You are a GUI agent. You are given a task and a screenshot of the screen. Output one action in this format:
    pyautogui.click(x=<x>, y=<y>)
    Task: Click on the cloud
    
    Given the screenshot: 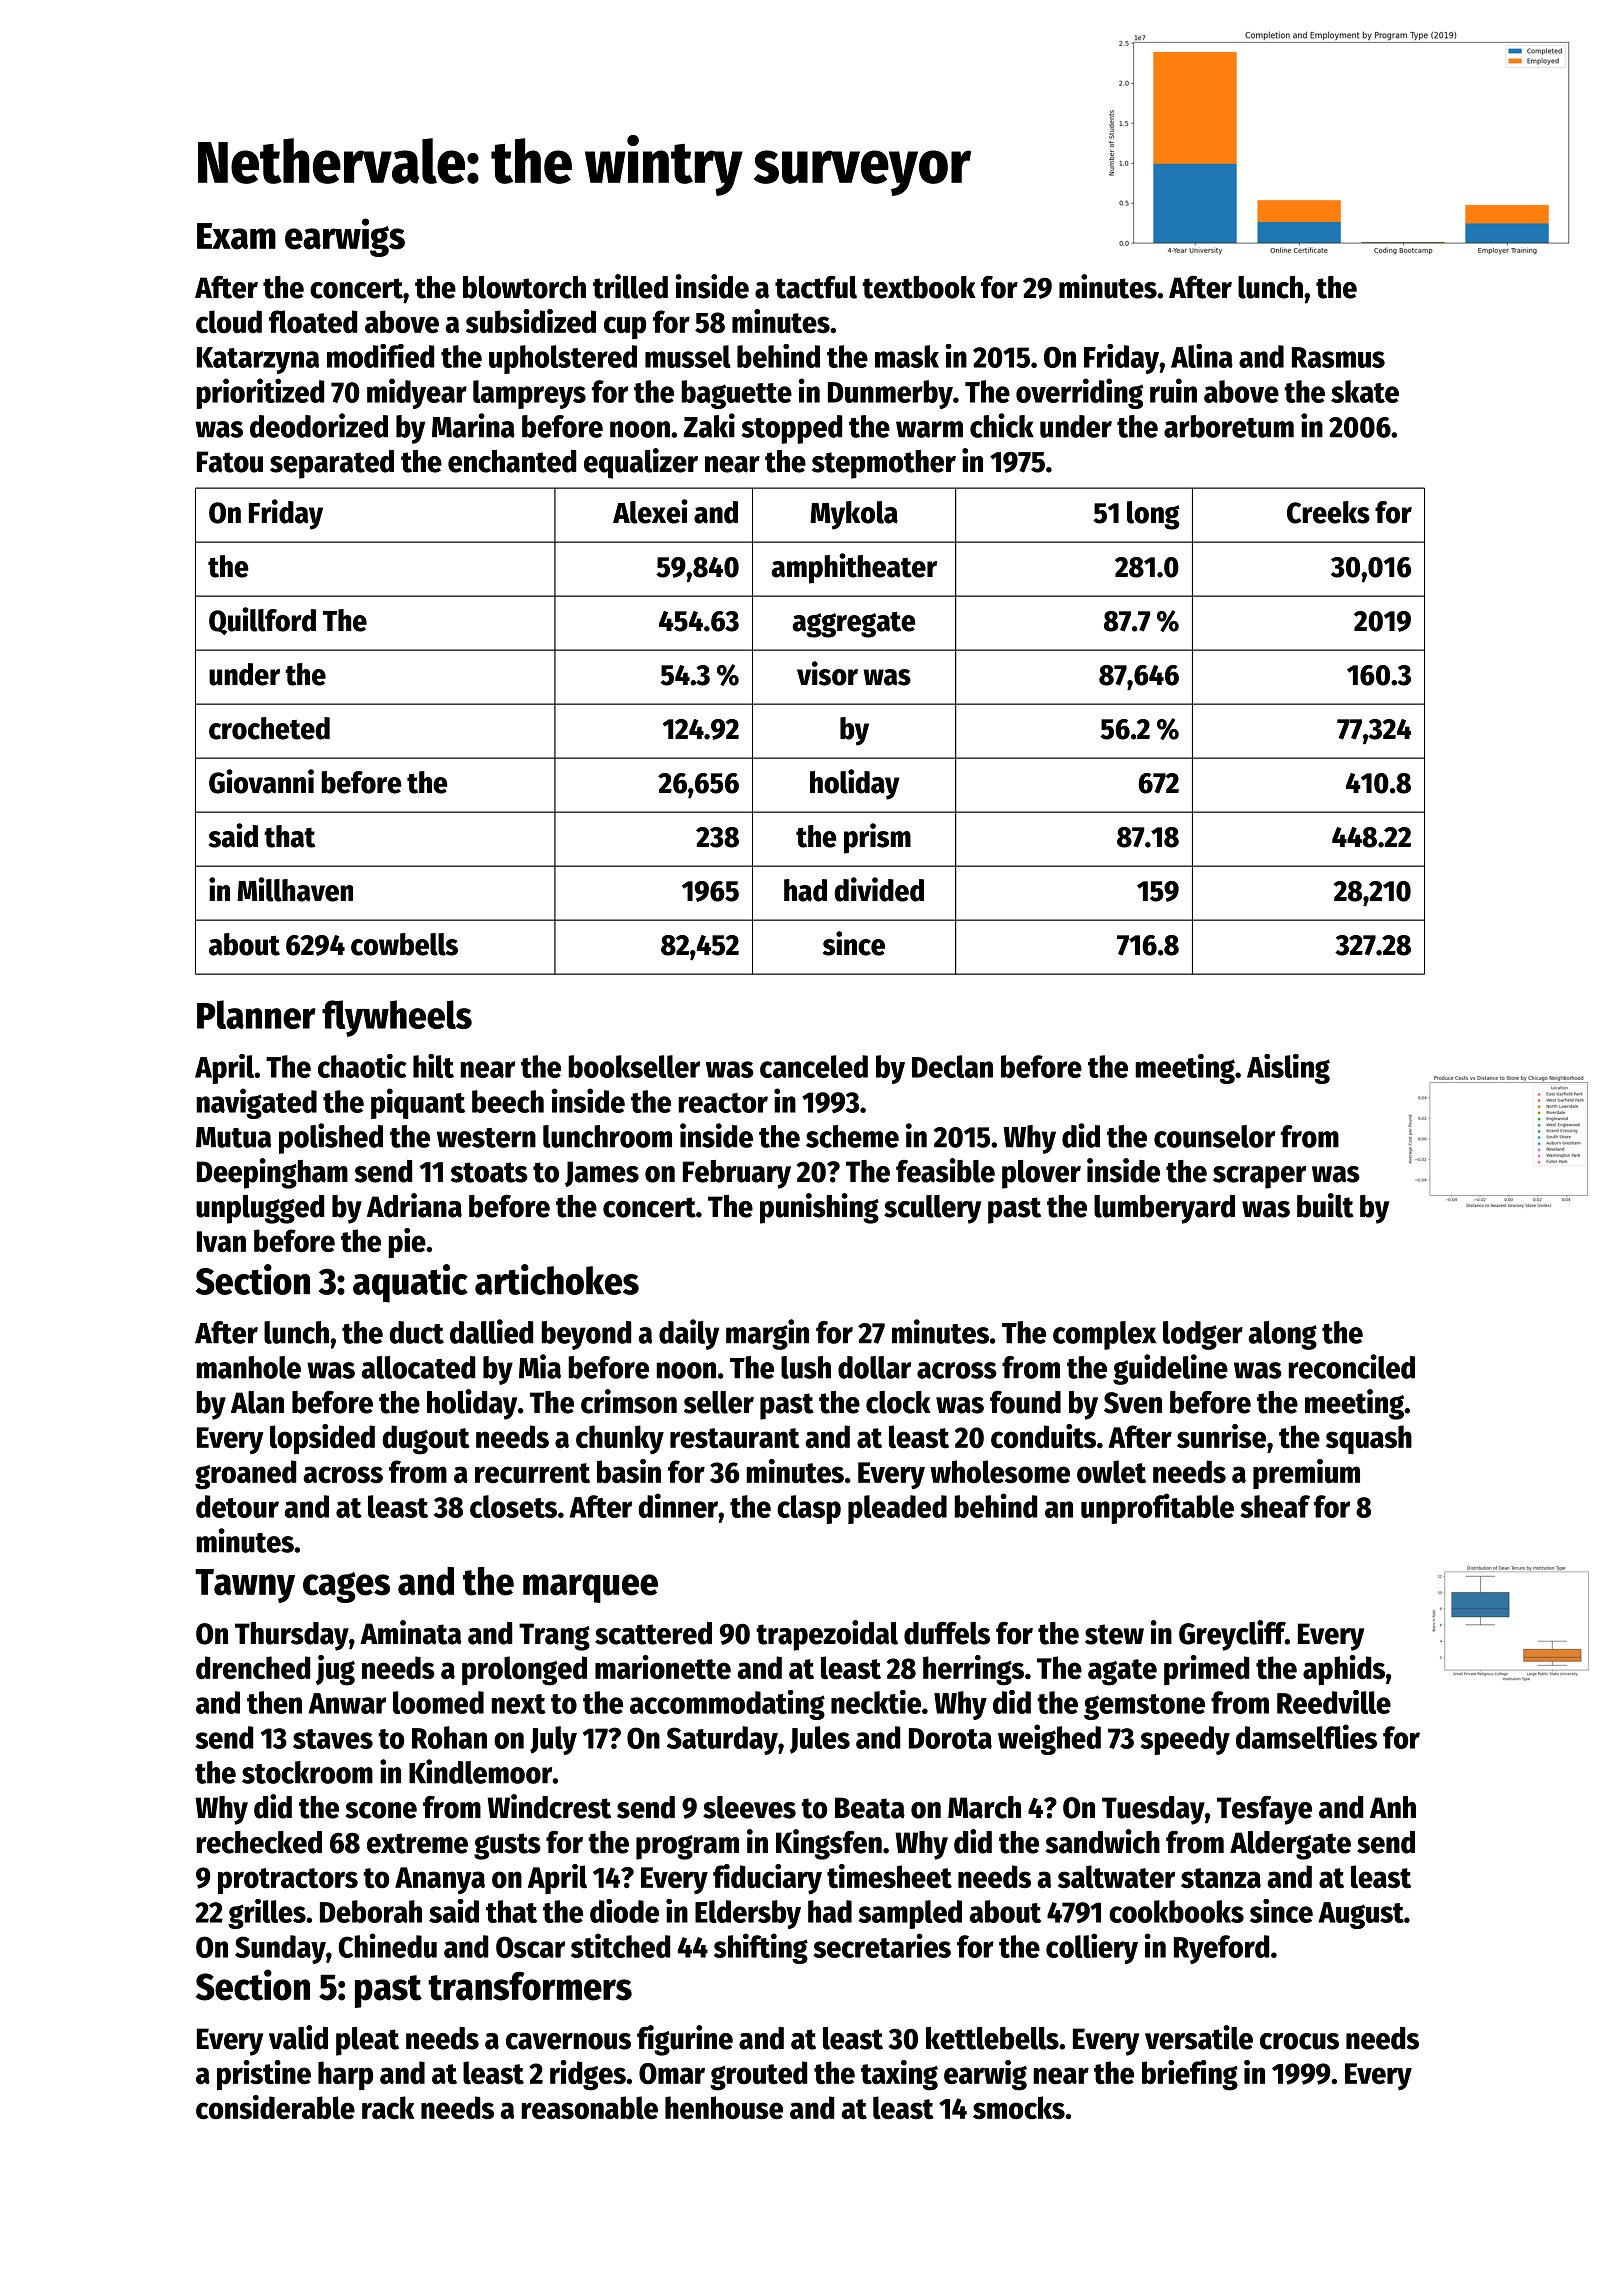 What is the action you would take?
    pyautogui.click(x=229, y=322)
